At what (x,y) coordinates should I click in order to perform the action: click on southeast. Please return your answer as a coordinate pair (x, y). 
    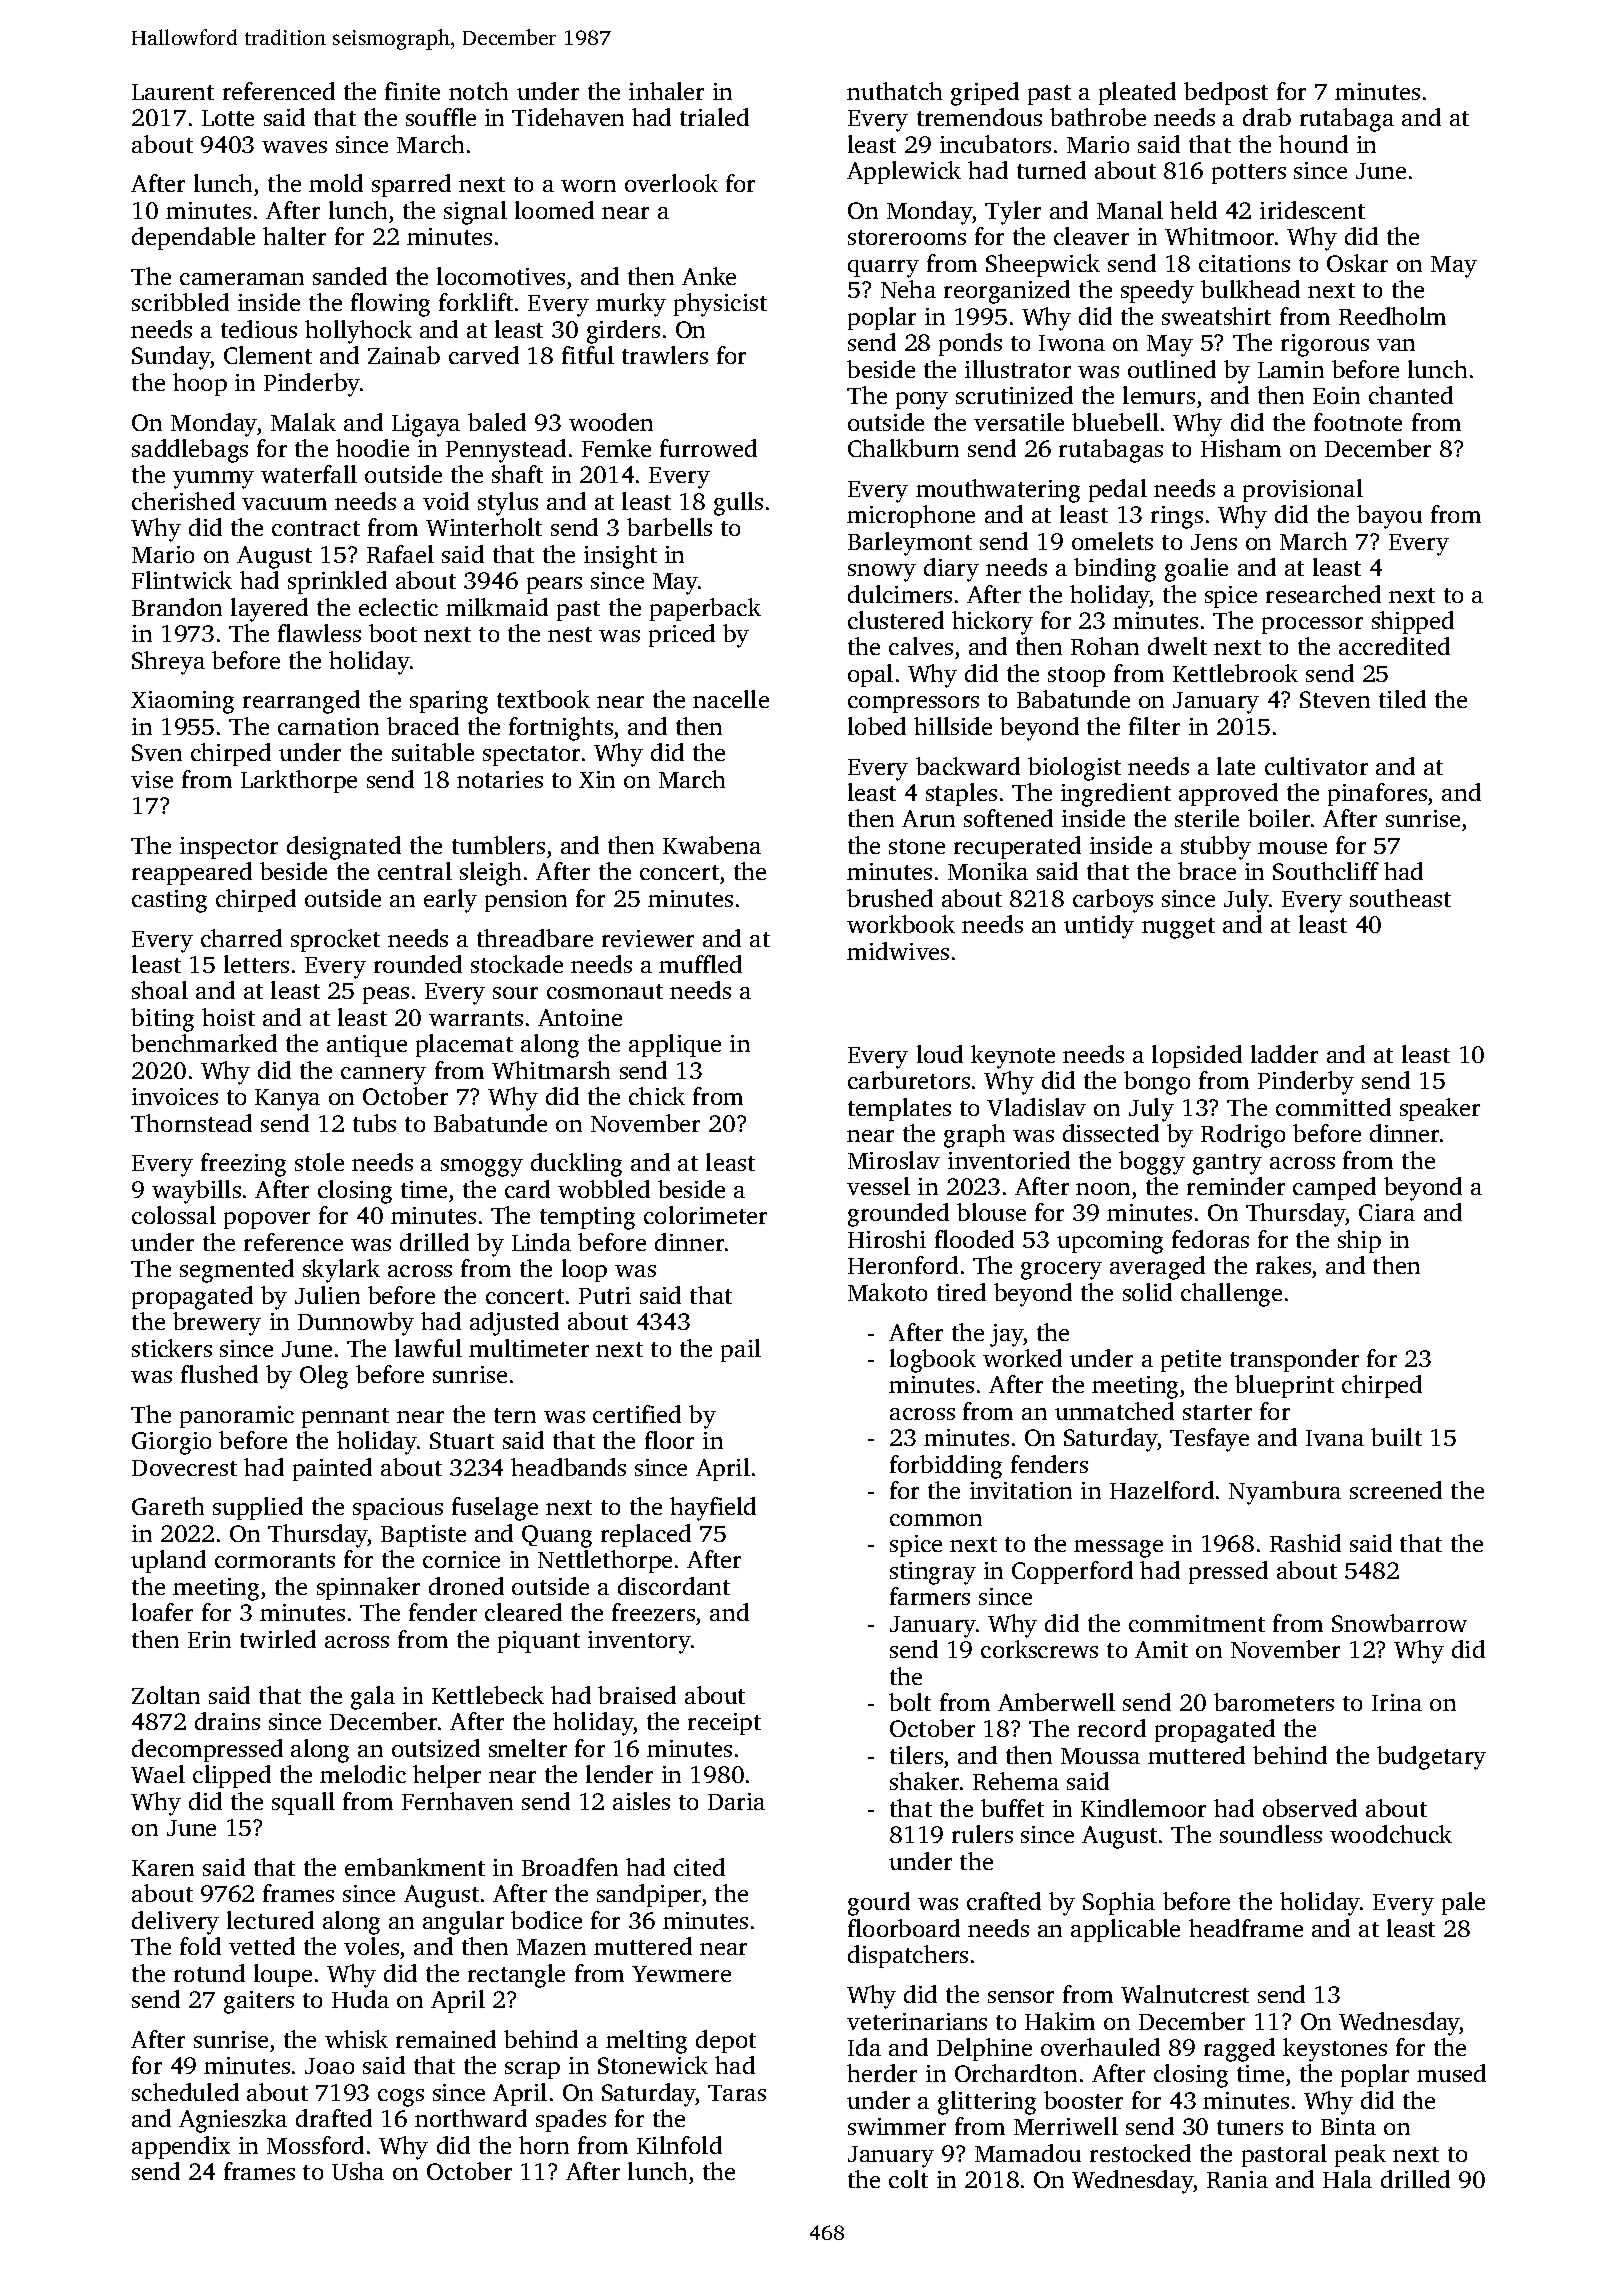
    Looking at the image, I should click on (1400, 898).
